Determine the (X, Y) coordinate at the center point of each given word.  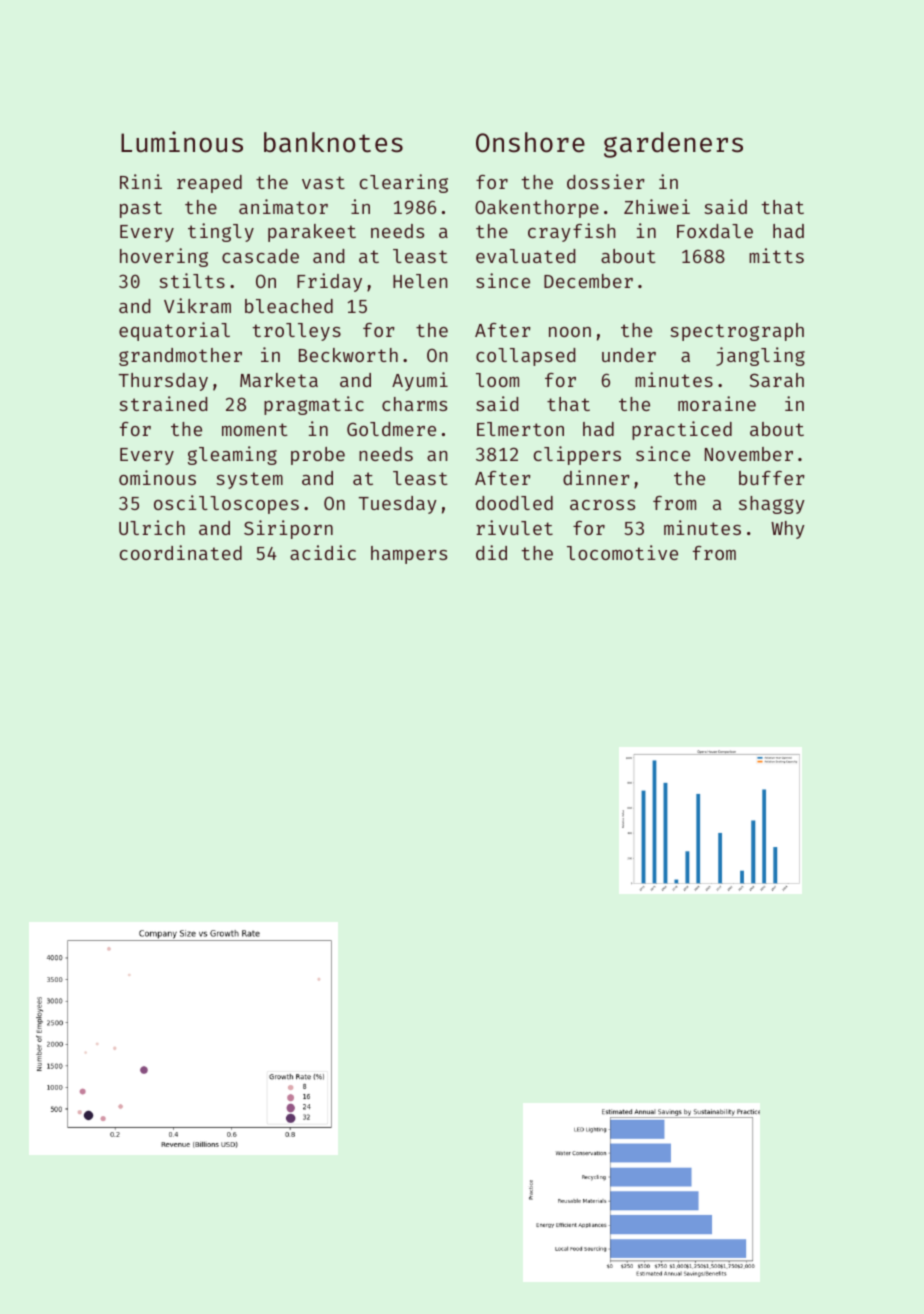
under (629, 355)
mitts (776, 255)
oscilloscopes (226, 504)
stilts (192, 280)
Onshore (530, 142)
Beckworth (348, 355)
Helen (420, 281)
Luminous (182, 142)
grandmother (180, 357)
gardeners (673, 145)
